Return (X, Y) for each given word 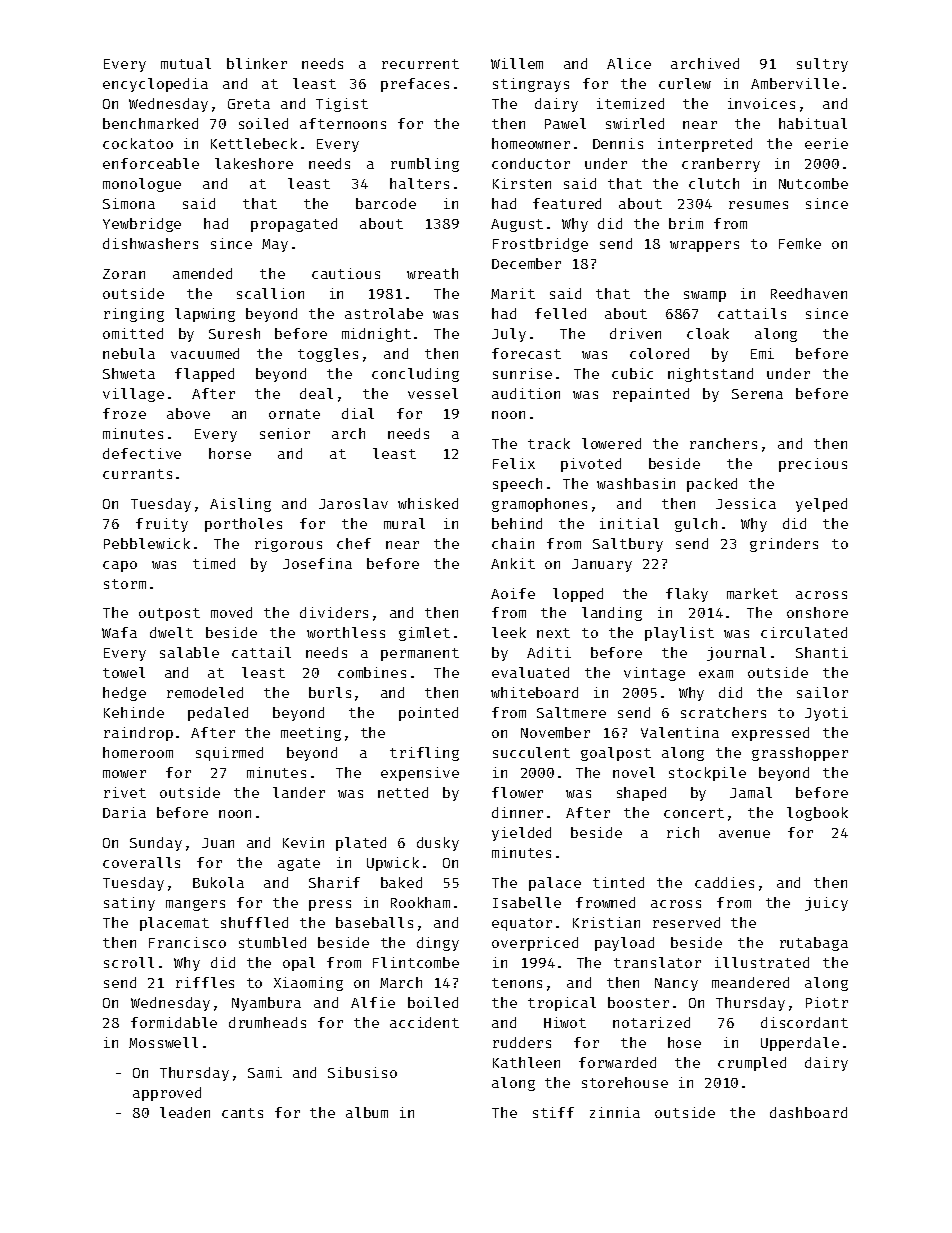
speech (517, 485)
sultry (822, 65)
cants (242, 1113)
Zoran (124, 274)
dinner (517, 812)
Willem (517, 63)
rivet (125, 792)
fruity (162, 525)
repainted (651, 395)
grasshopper (800, 754)
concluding (415, 375)
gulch (696, 525)
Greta (249, 104)
